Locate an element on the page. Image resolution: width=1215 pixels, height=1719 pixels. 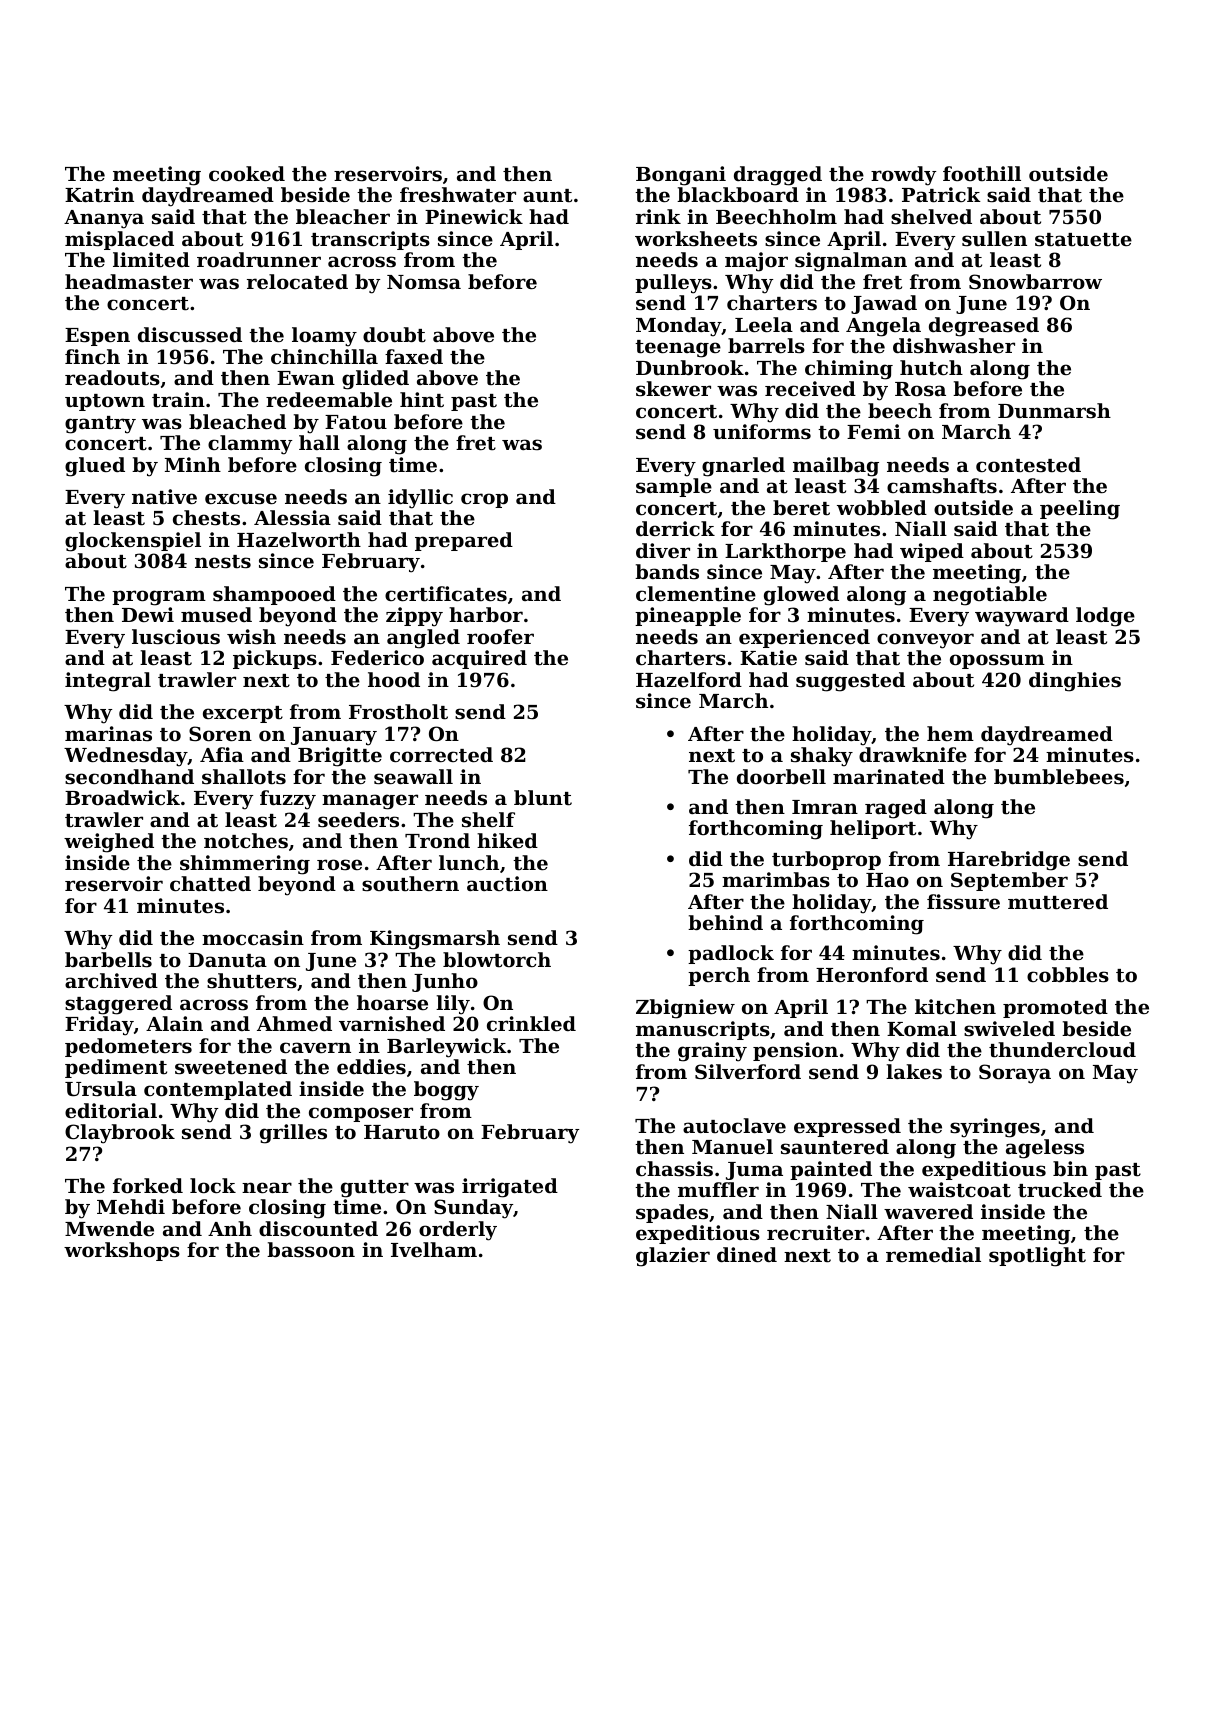
chatted is located at coordinates (210, 883).
